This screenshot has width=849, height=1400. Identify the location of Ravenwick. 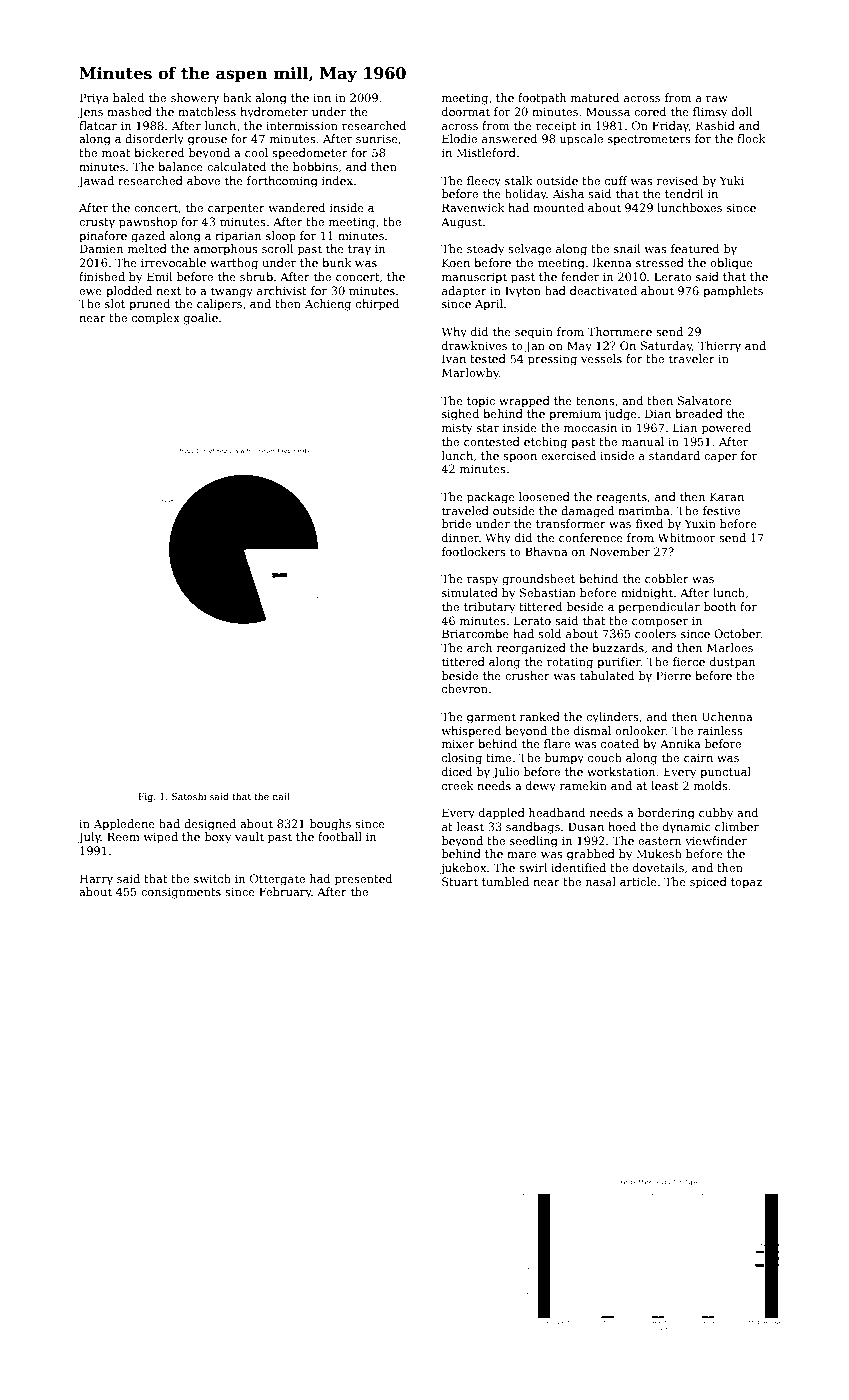
(473, 207).
